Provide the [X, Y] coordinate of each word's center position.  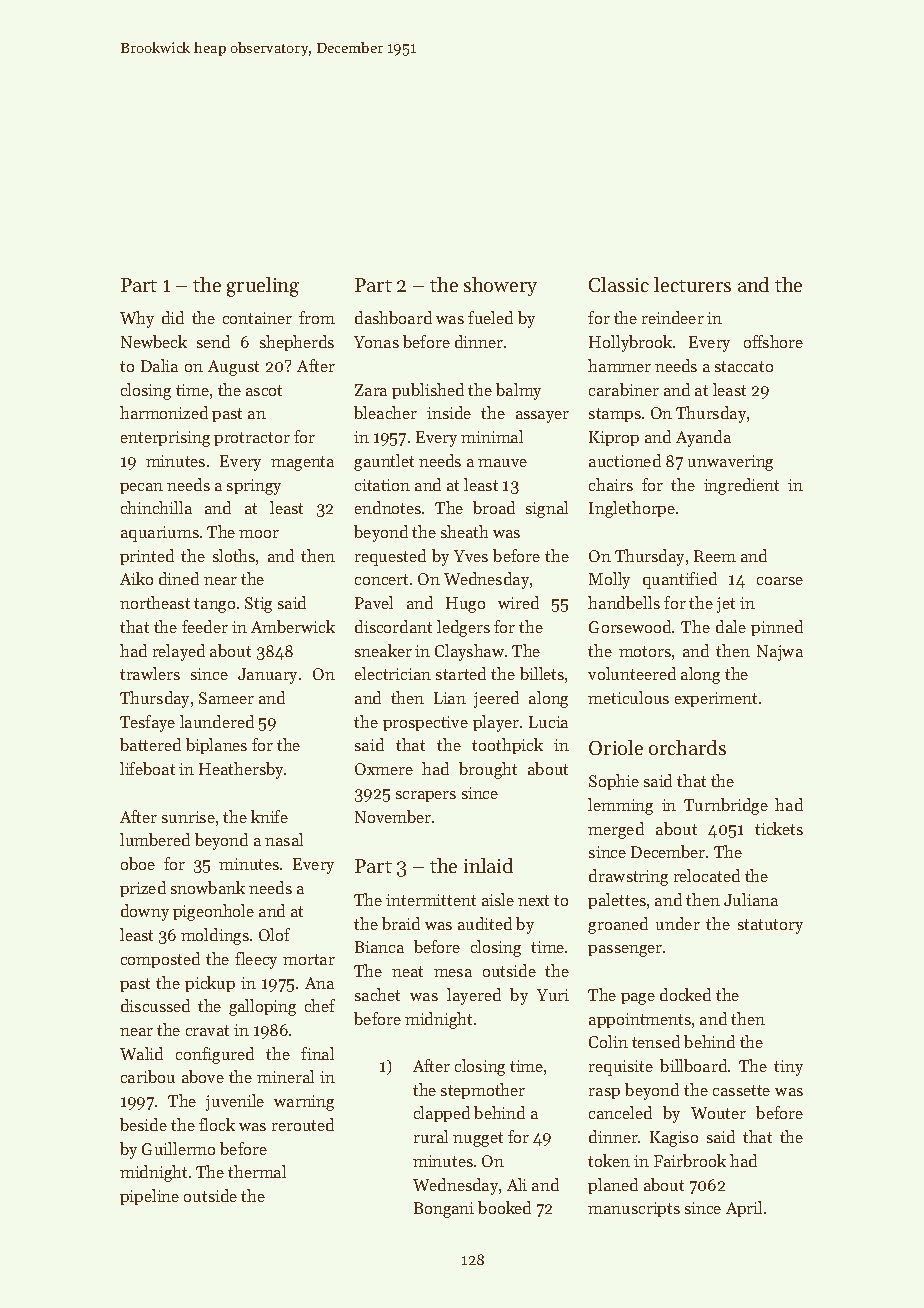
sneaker [383, 650]
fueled [490, 317]
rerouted [303, 1124]
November [393, 816]
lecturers [692, 284]
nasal [284, 839]
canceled [620, 1112]
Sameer [226, 698]
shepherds [297, 343]
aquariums [160, 534]
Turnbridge [726, 806]
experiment [716, 699]
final [317, 1053]
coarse [780, 581]
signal [547, 509]
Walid [141, 1053]
